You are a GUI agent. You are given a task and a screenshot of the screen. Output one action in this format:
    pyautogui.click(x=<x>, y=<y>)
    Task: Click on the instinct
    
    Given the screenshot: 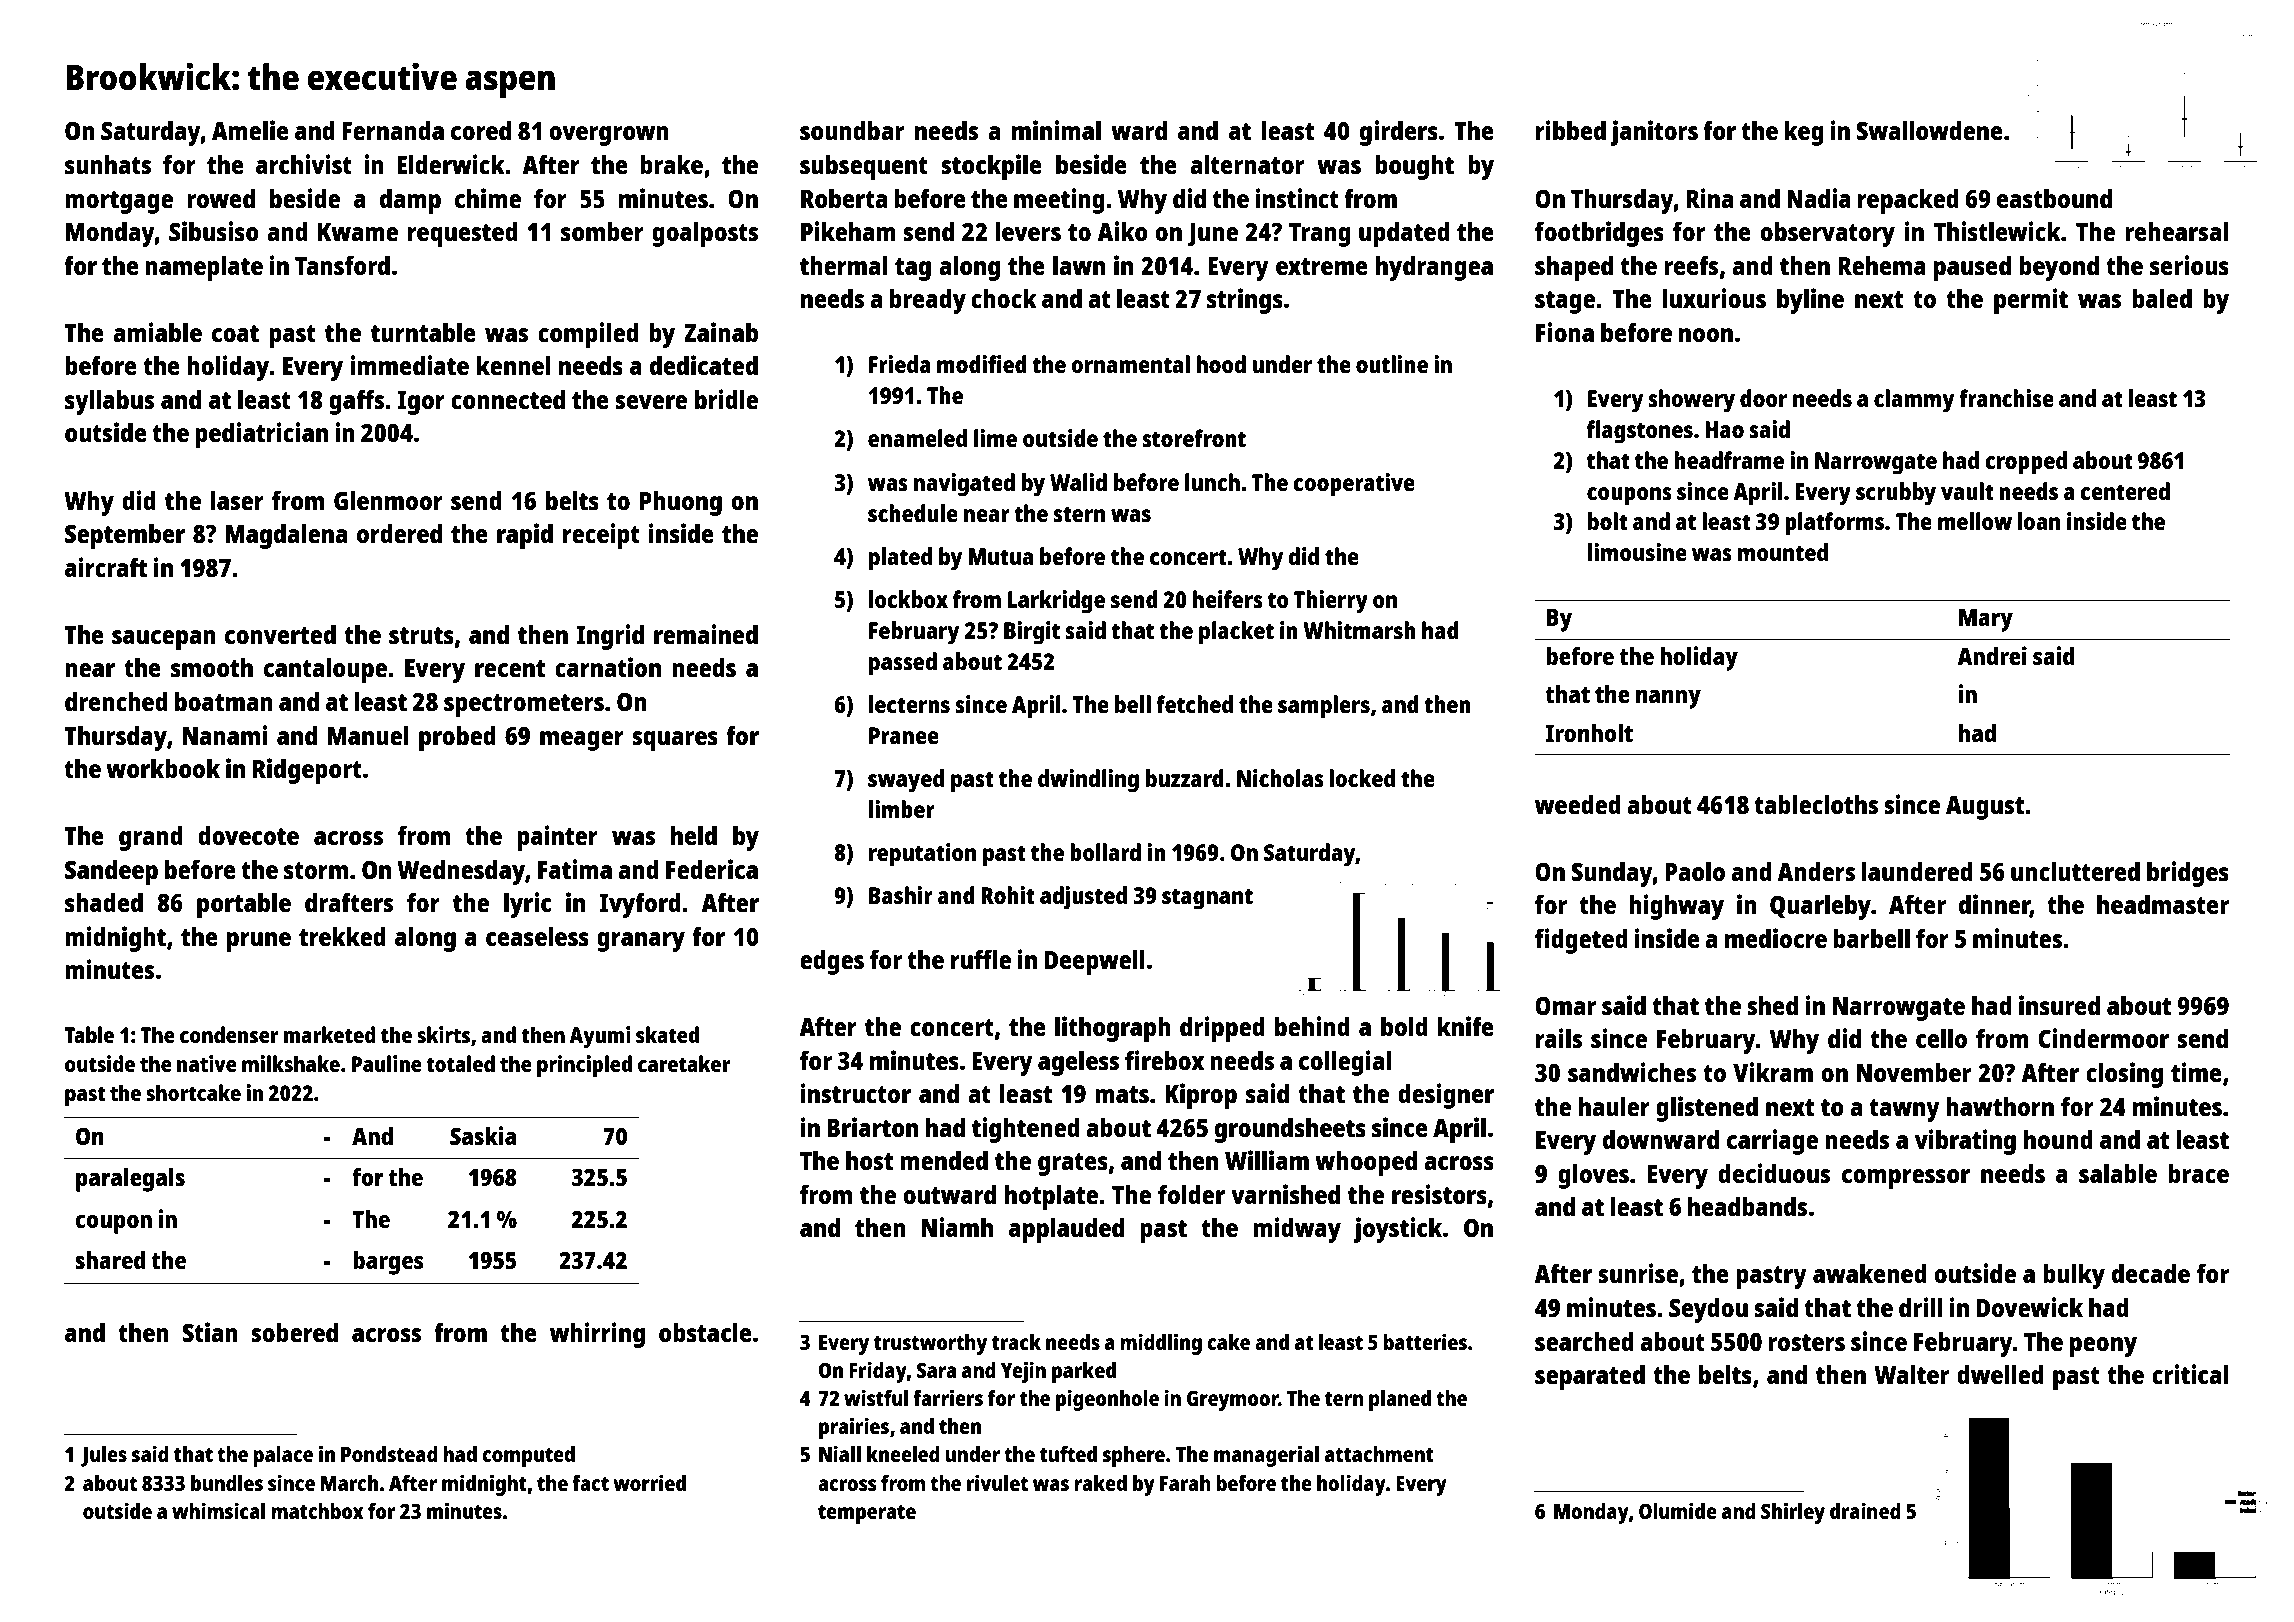 What is the action you would take?
    pyautogui.click(x=1297, y=198)
